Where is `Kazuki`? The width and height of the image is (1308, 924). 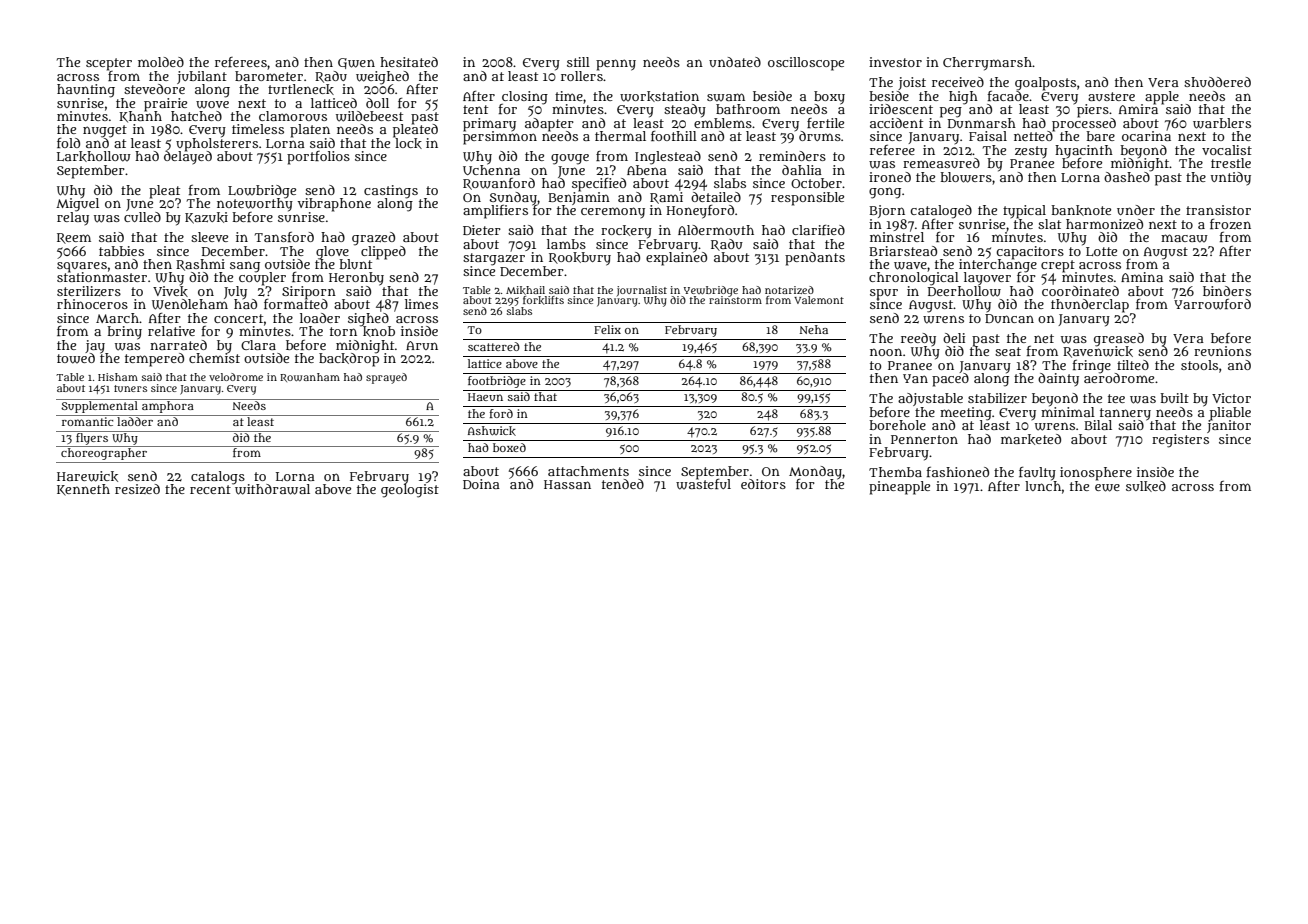
Kazuki is located at coordinates (206, 218).
